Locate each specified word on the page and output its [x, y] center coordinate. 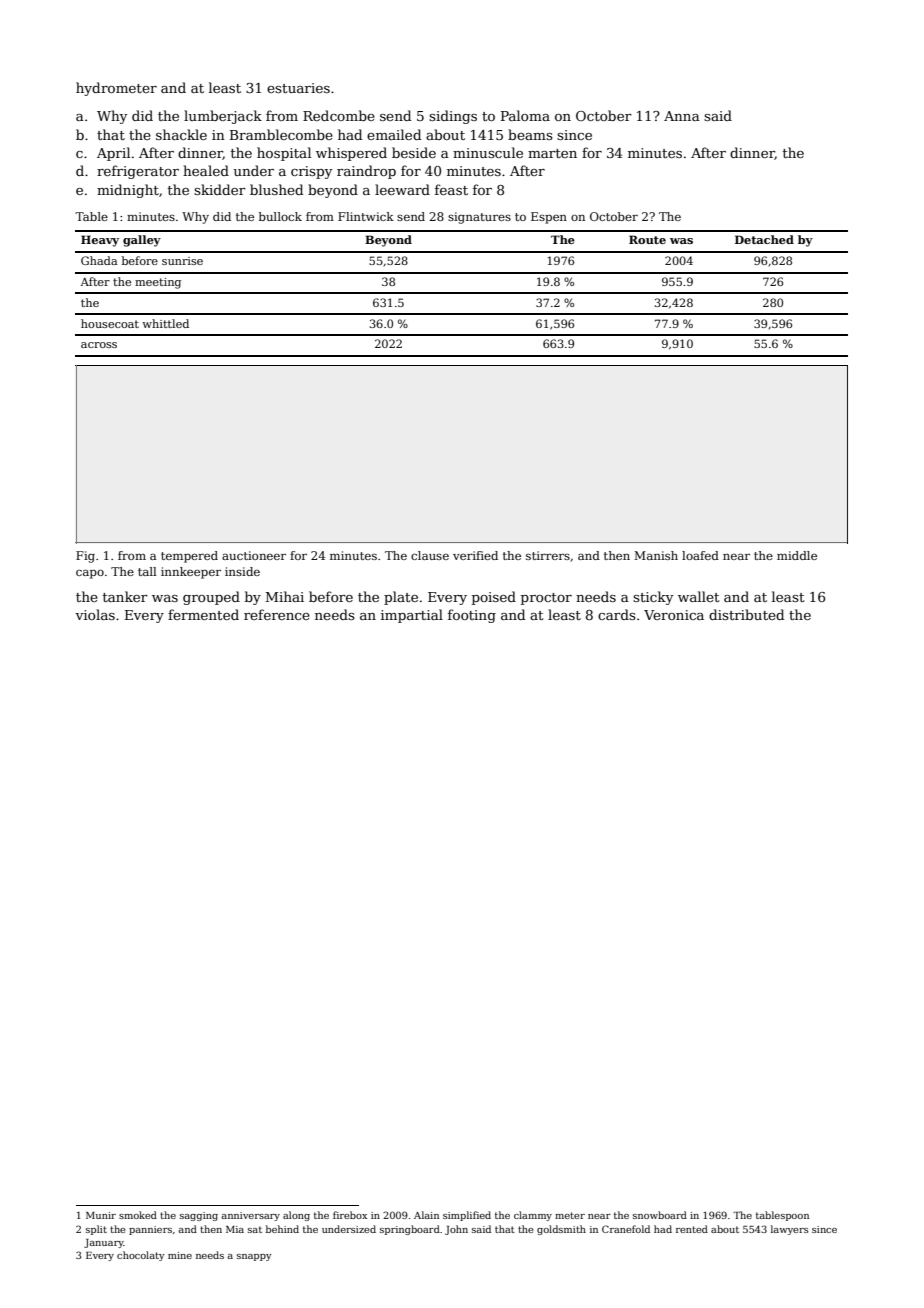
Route [647, 239]
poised [494, 598]
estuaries [298, 88]
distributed [746, 614]
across [99, 345]
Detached [764, 239]
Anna [682, 116]
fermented [203, 614]
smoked [138, 1215]
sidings [453, 117]
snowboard [660, 1215]
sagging [199, 1216]
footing [472, 616]
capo [90, 574]
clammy [533, 1216]
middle [797, 555]
